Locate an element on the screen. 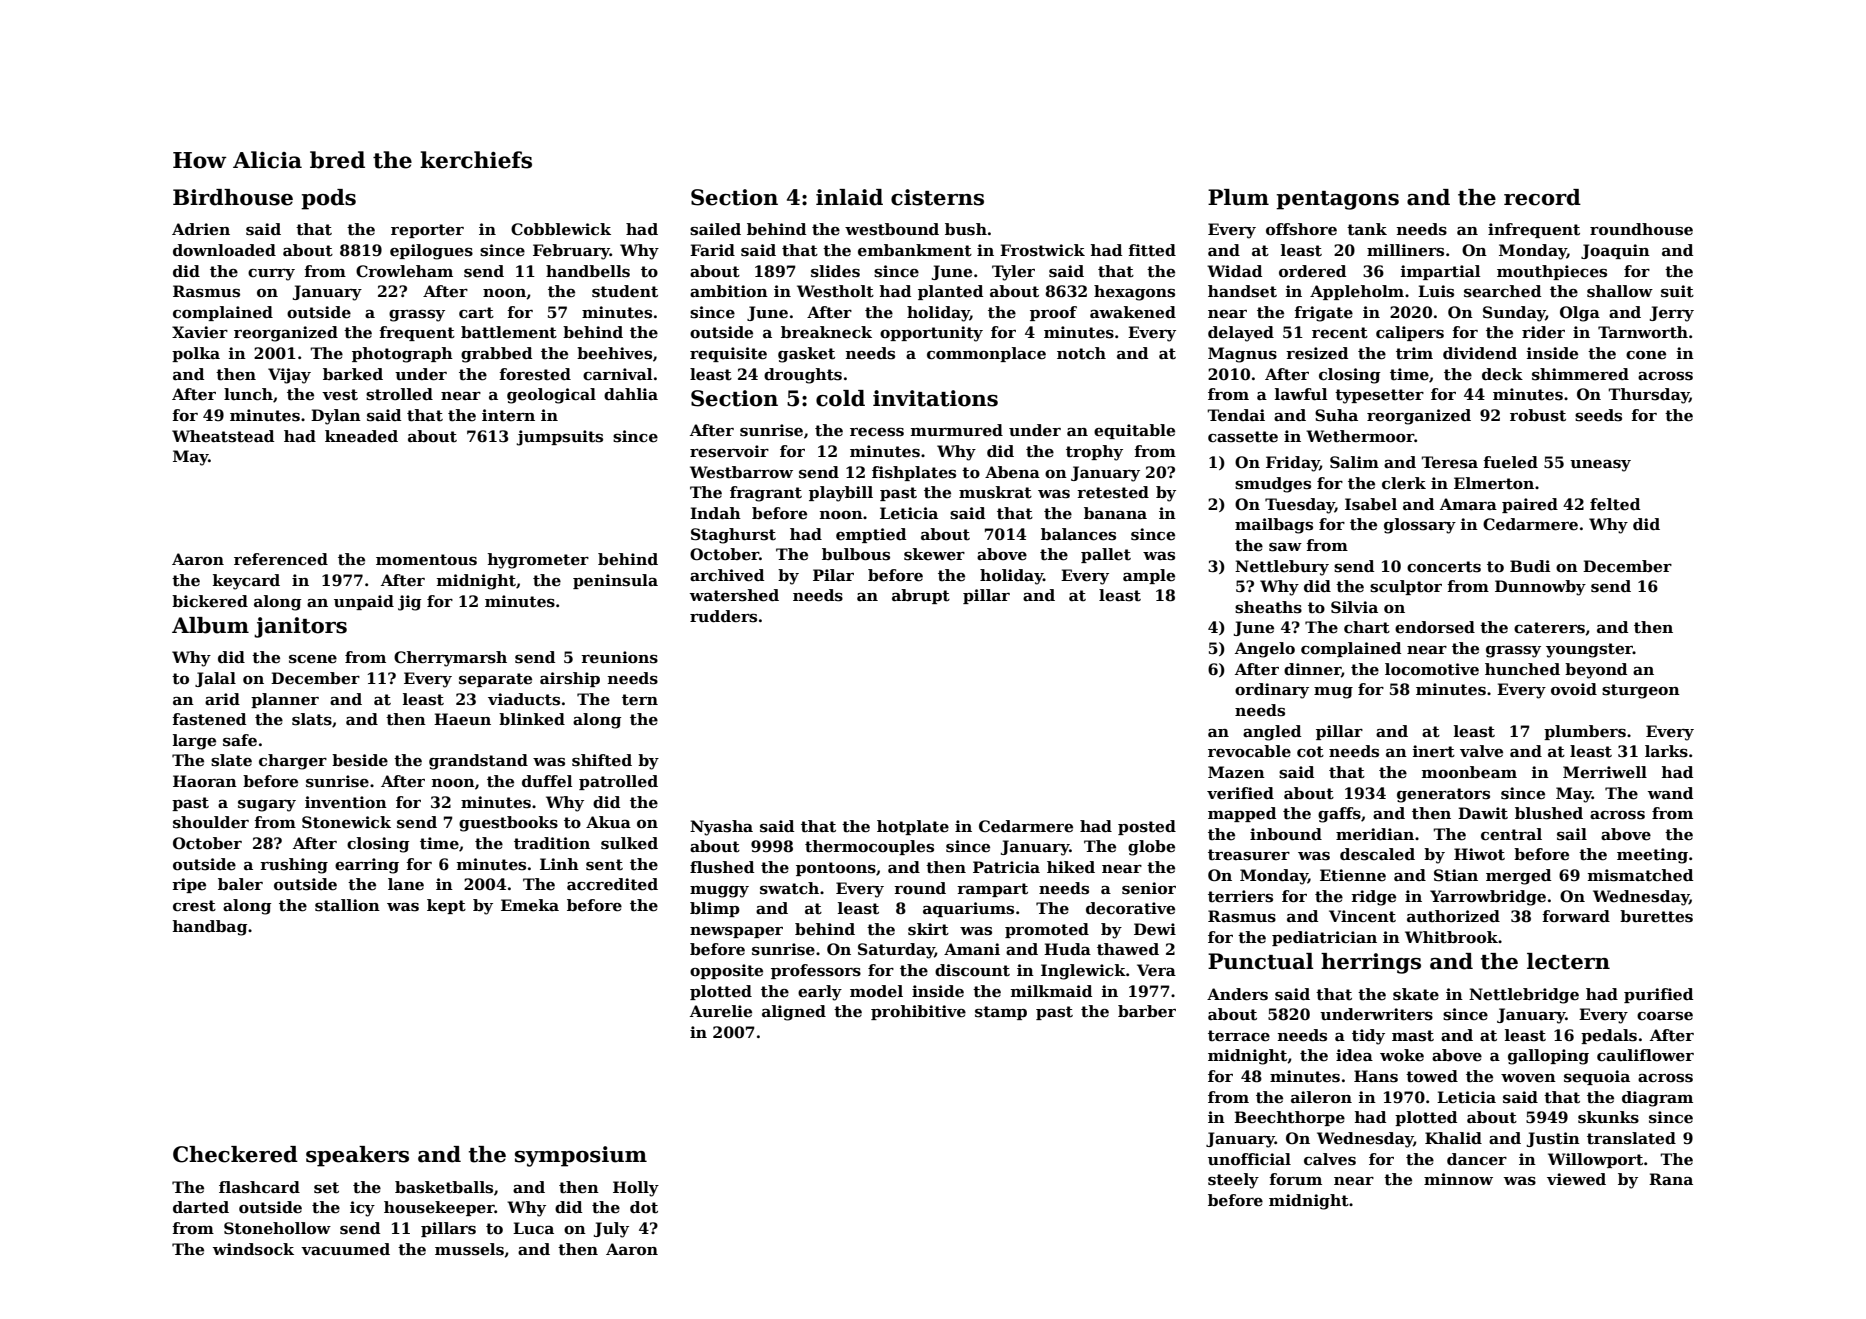 The height and width of the screenshot is (1319, 1866). hotplate is located at coordinates (913, 827).
